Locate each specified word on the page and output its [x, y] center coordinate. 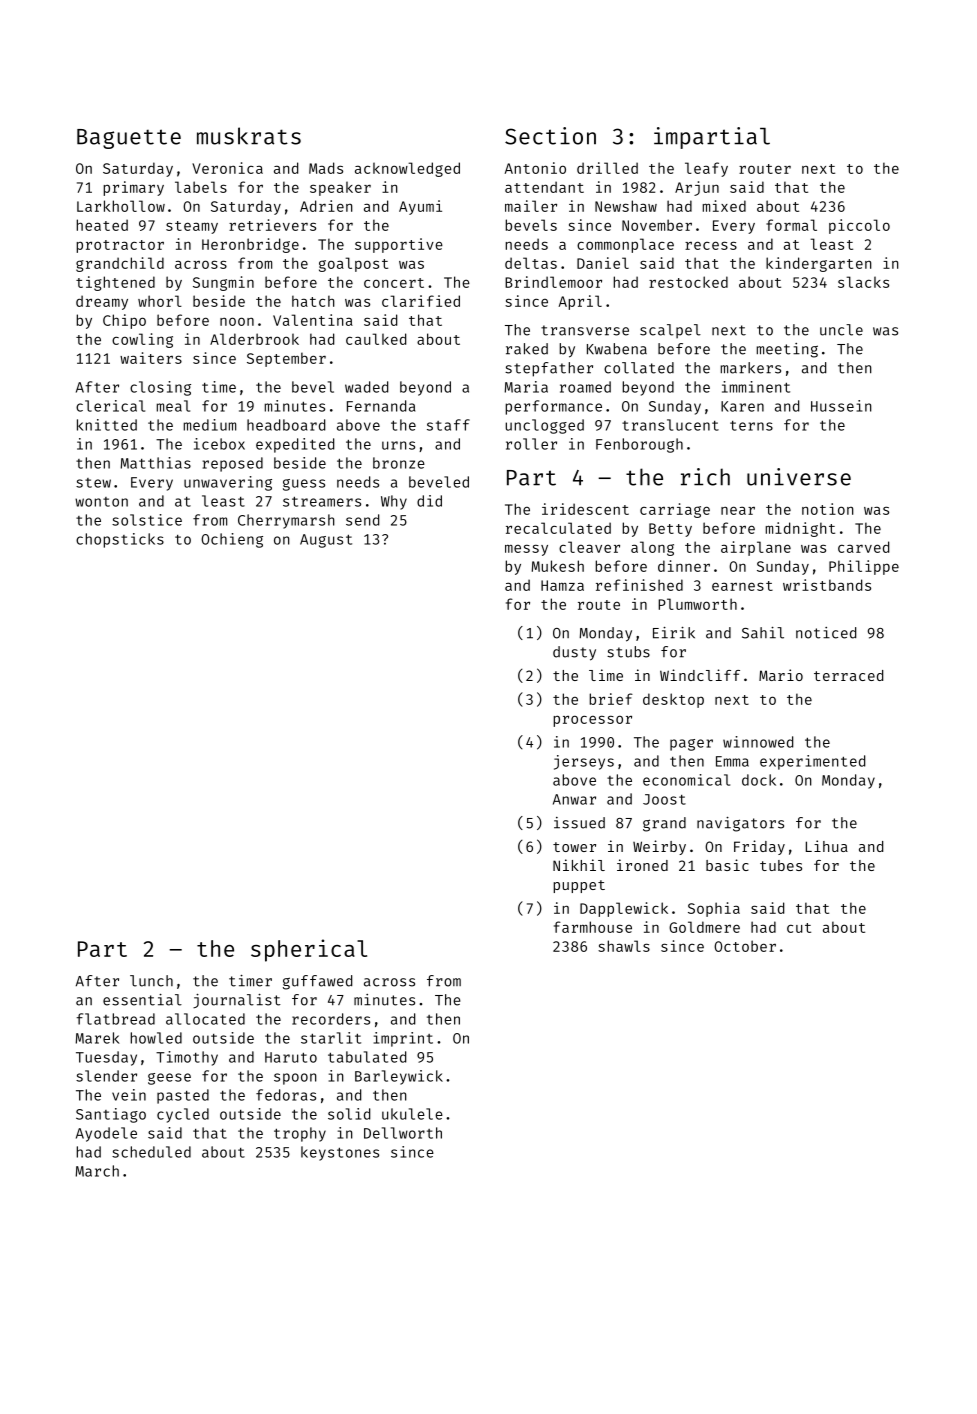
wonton [101, 502]
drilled [607, 168]
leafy [706, 169]
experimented [812, 762]
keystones [340, 1153]
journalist [237, 1001]
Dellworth [403, 1133]
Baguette [129, 139]
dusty [574, 653]
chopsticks [120, 540]
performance [553, 407]
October [745, 946]
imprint [403, 1039]
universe [799, 477]
